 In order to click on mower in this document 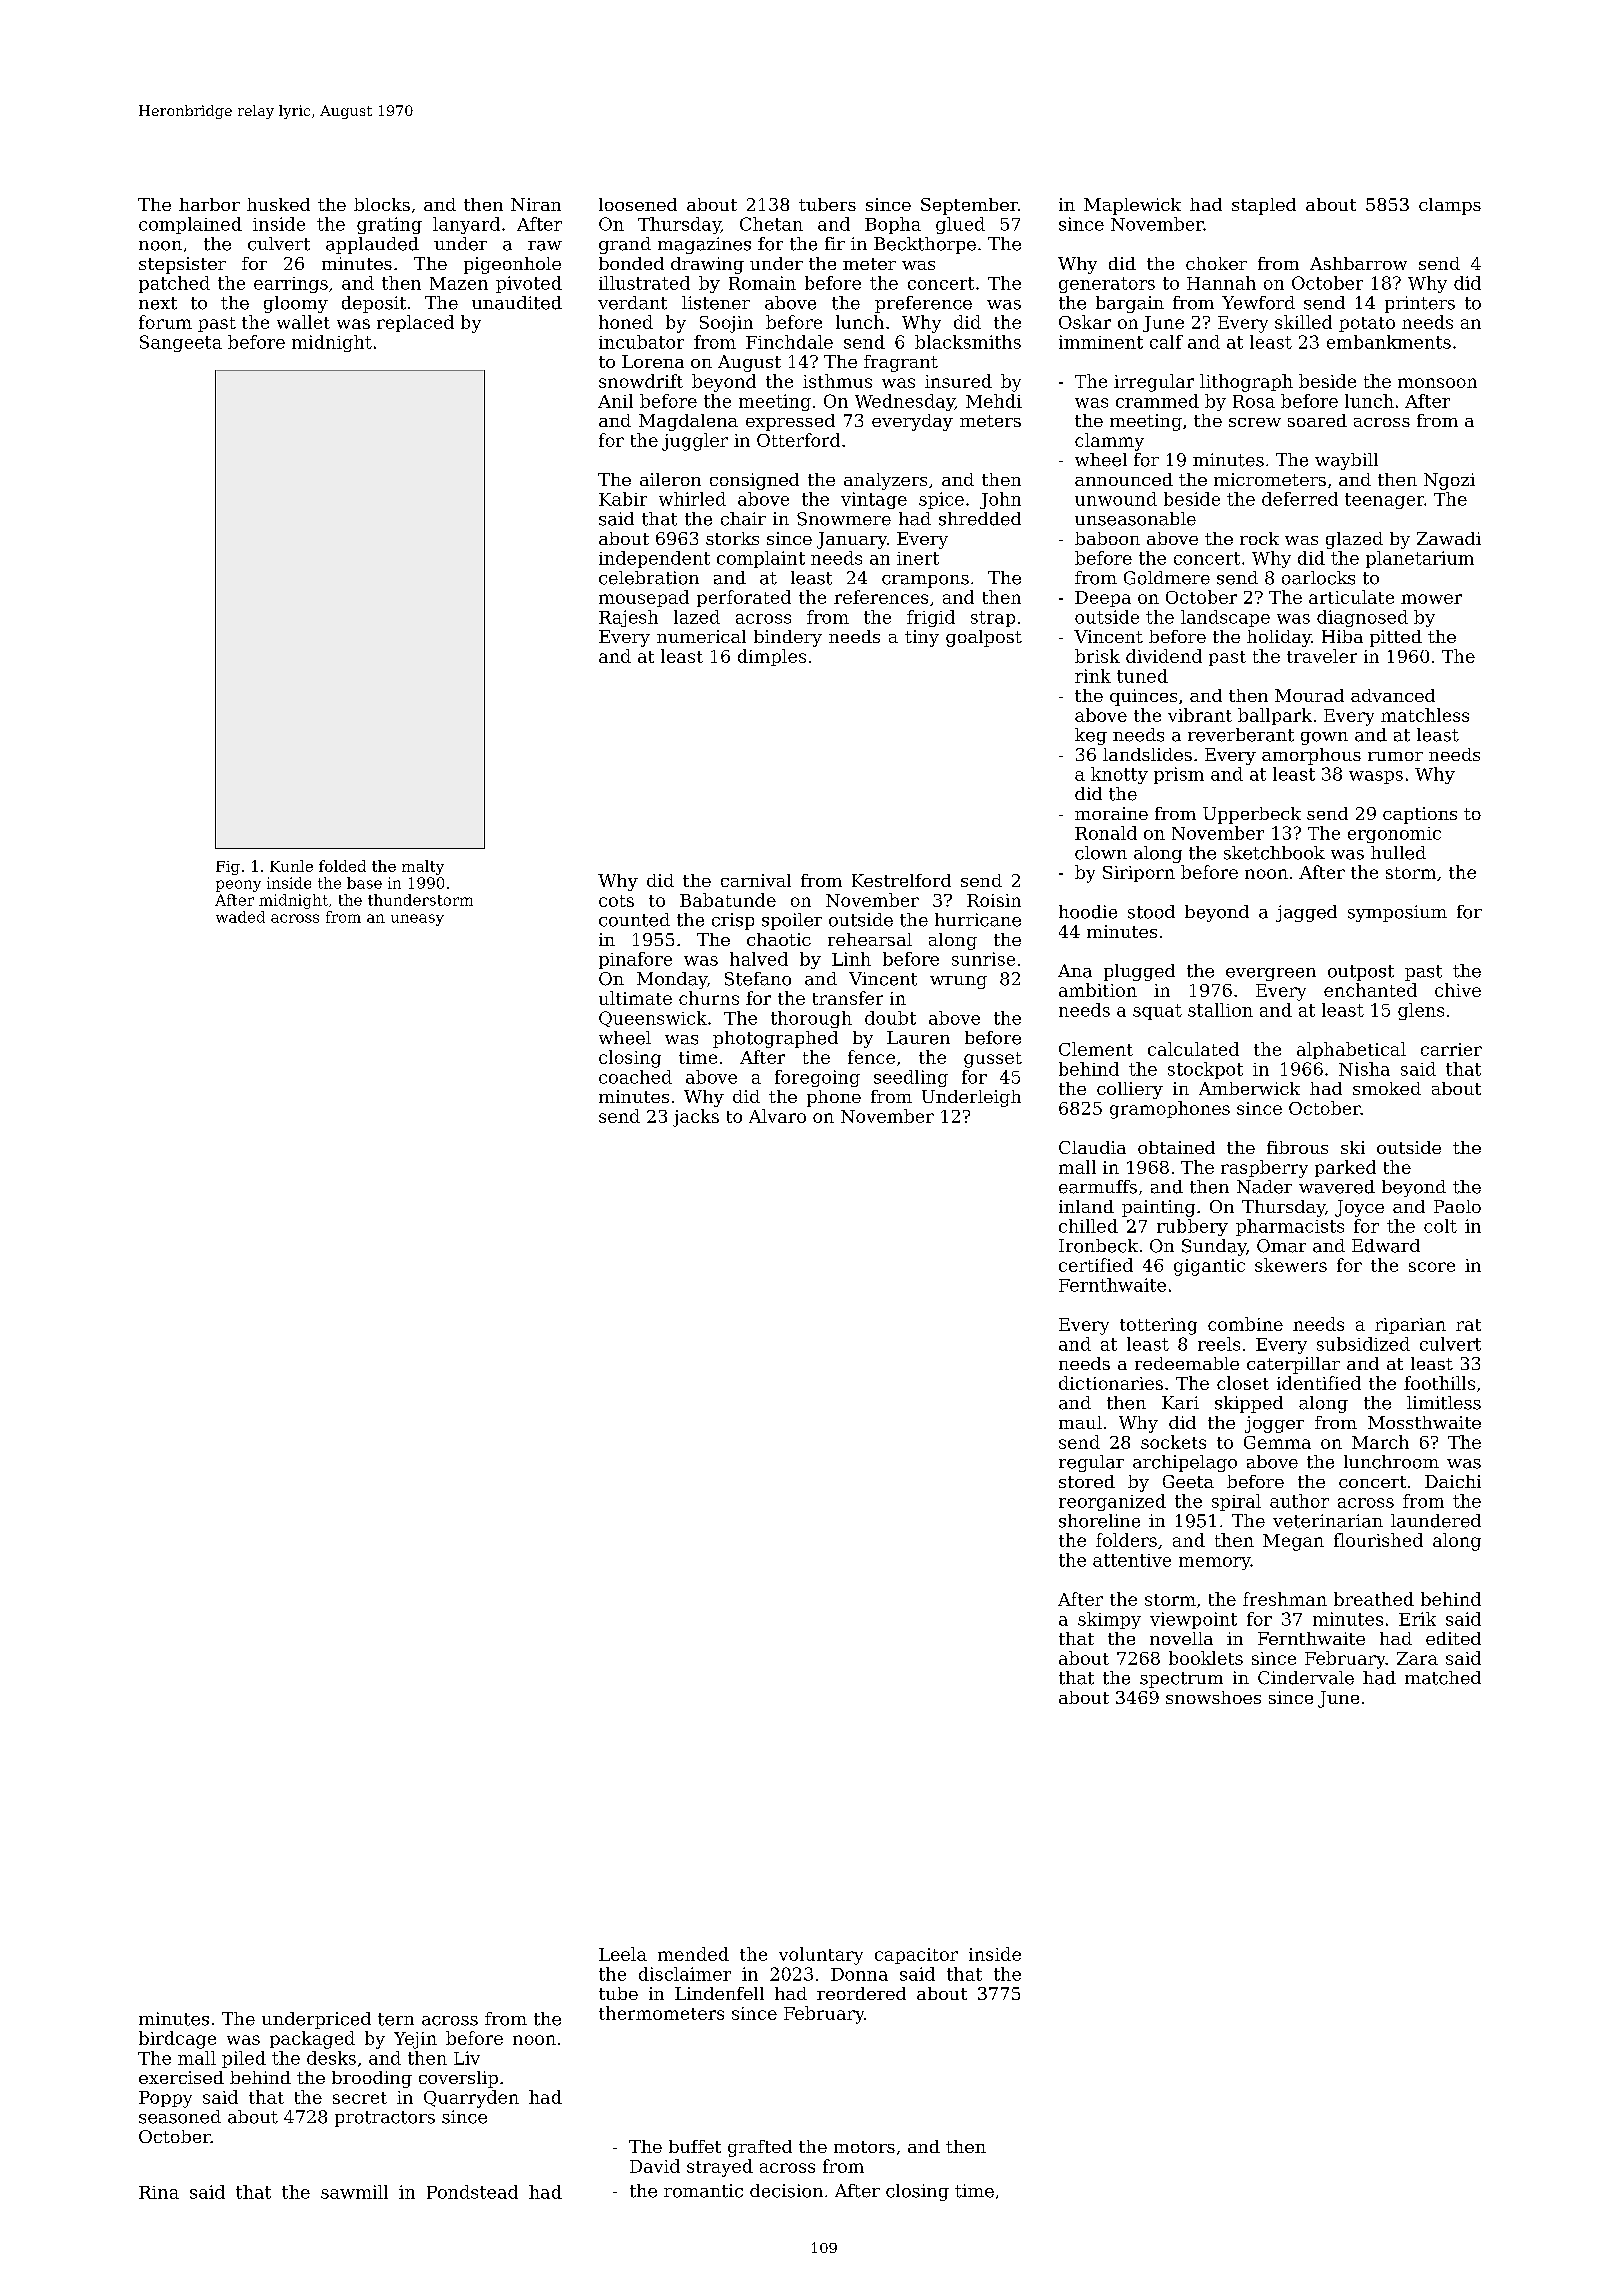, I will do `click(1431, 599)`.
